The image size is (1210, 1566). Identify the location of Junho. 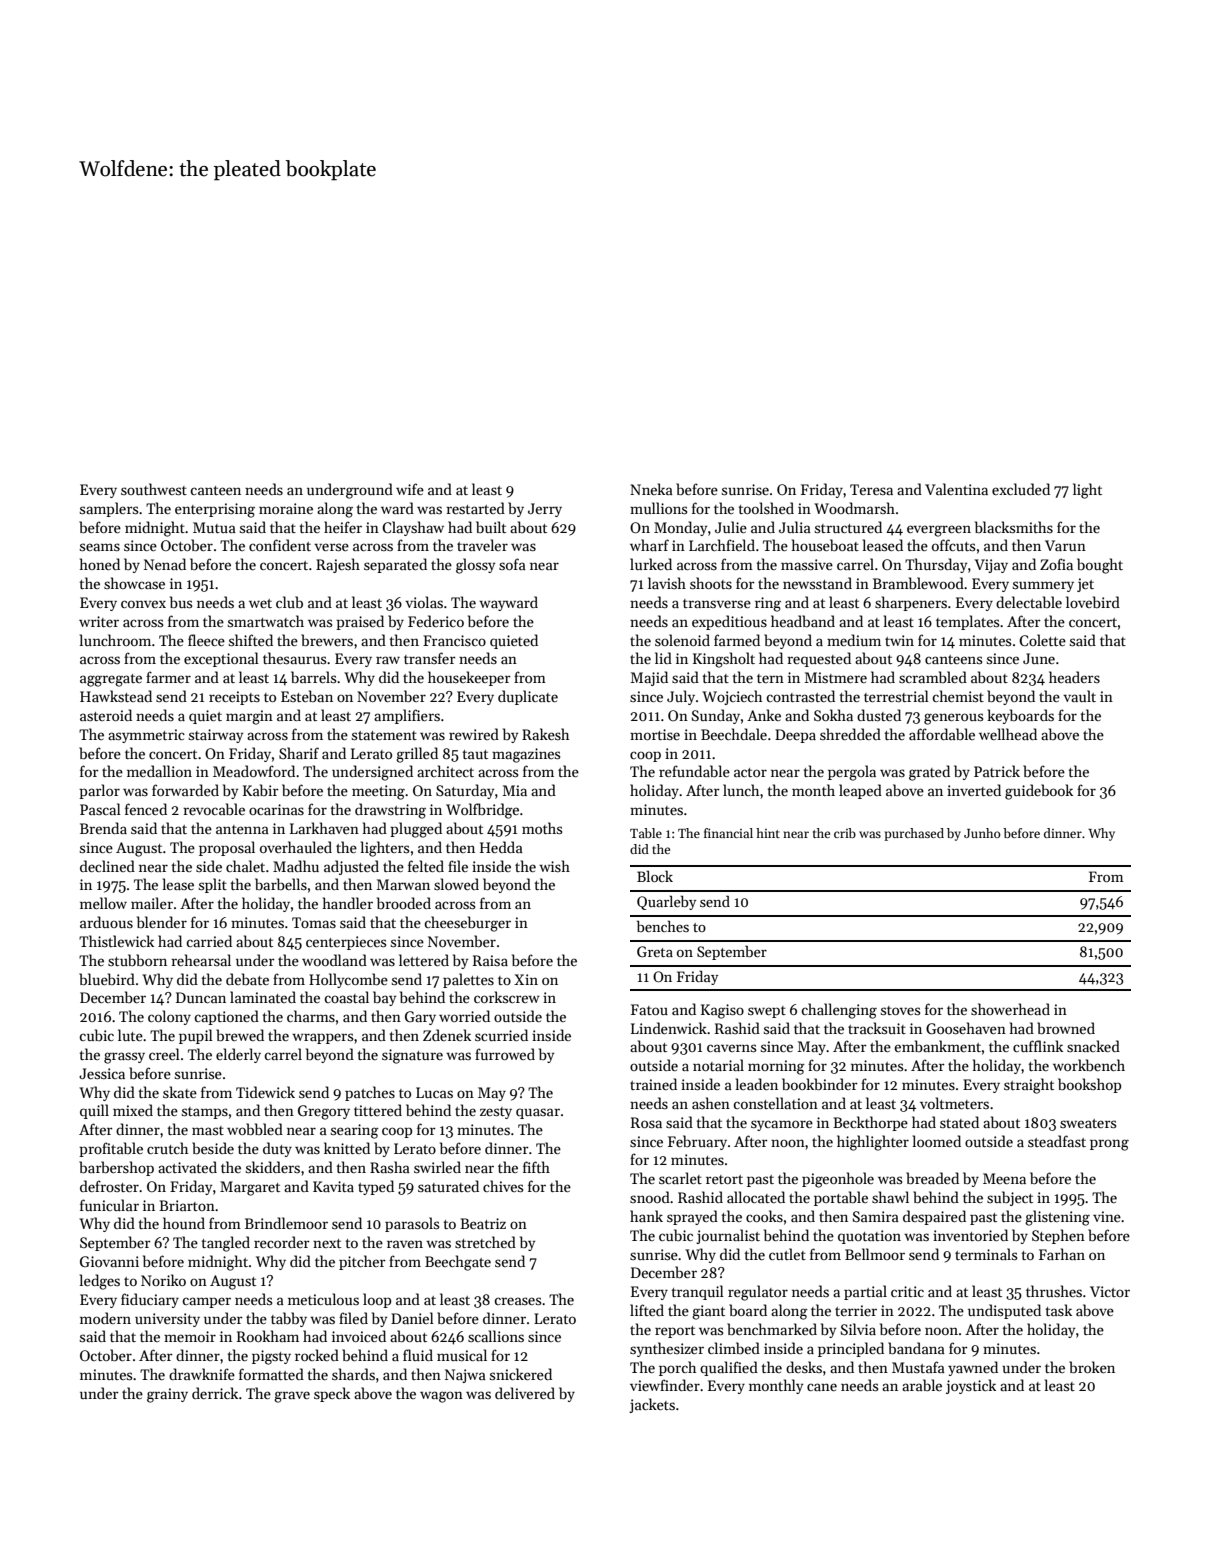
(982, 833).
